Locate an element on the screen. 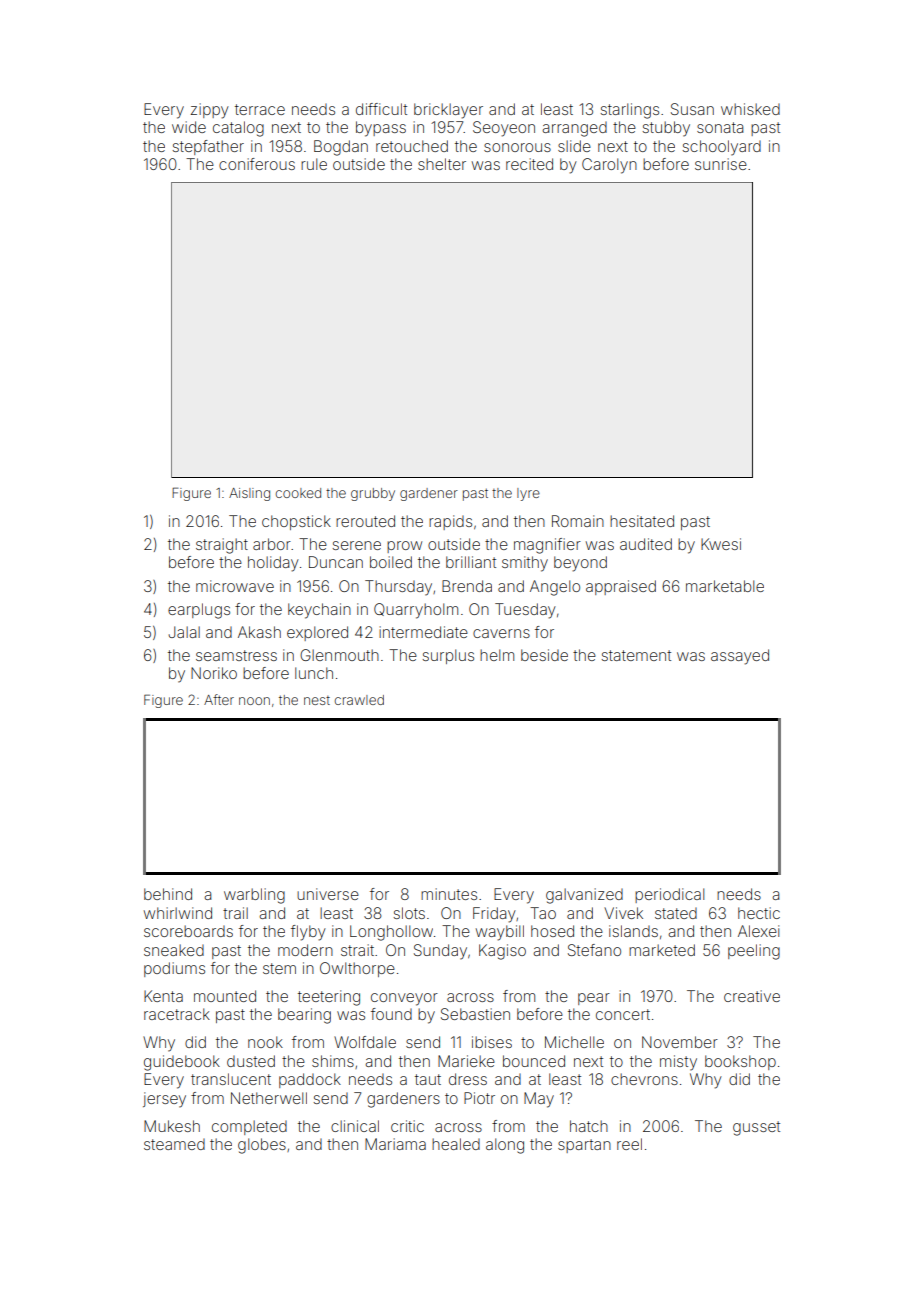  difficult is located at coordinates (381, 109).
